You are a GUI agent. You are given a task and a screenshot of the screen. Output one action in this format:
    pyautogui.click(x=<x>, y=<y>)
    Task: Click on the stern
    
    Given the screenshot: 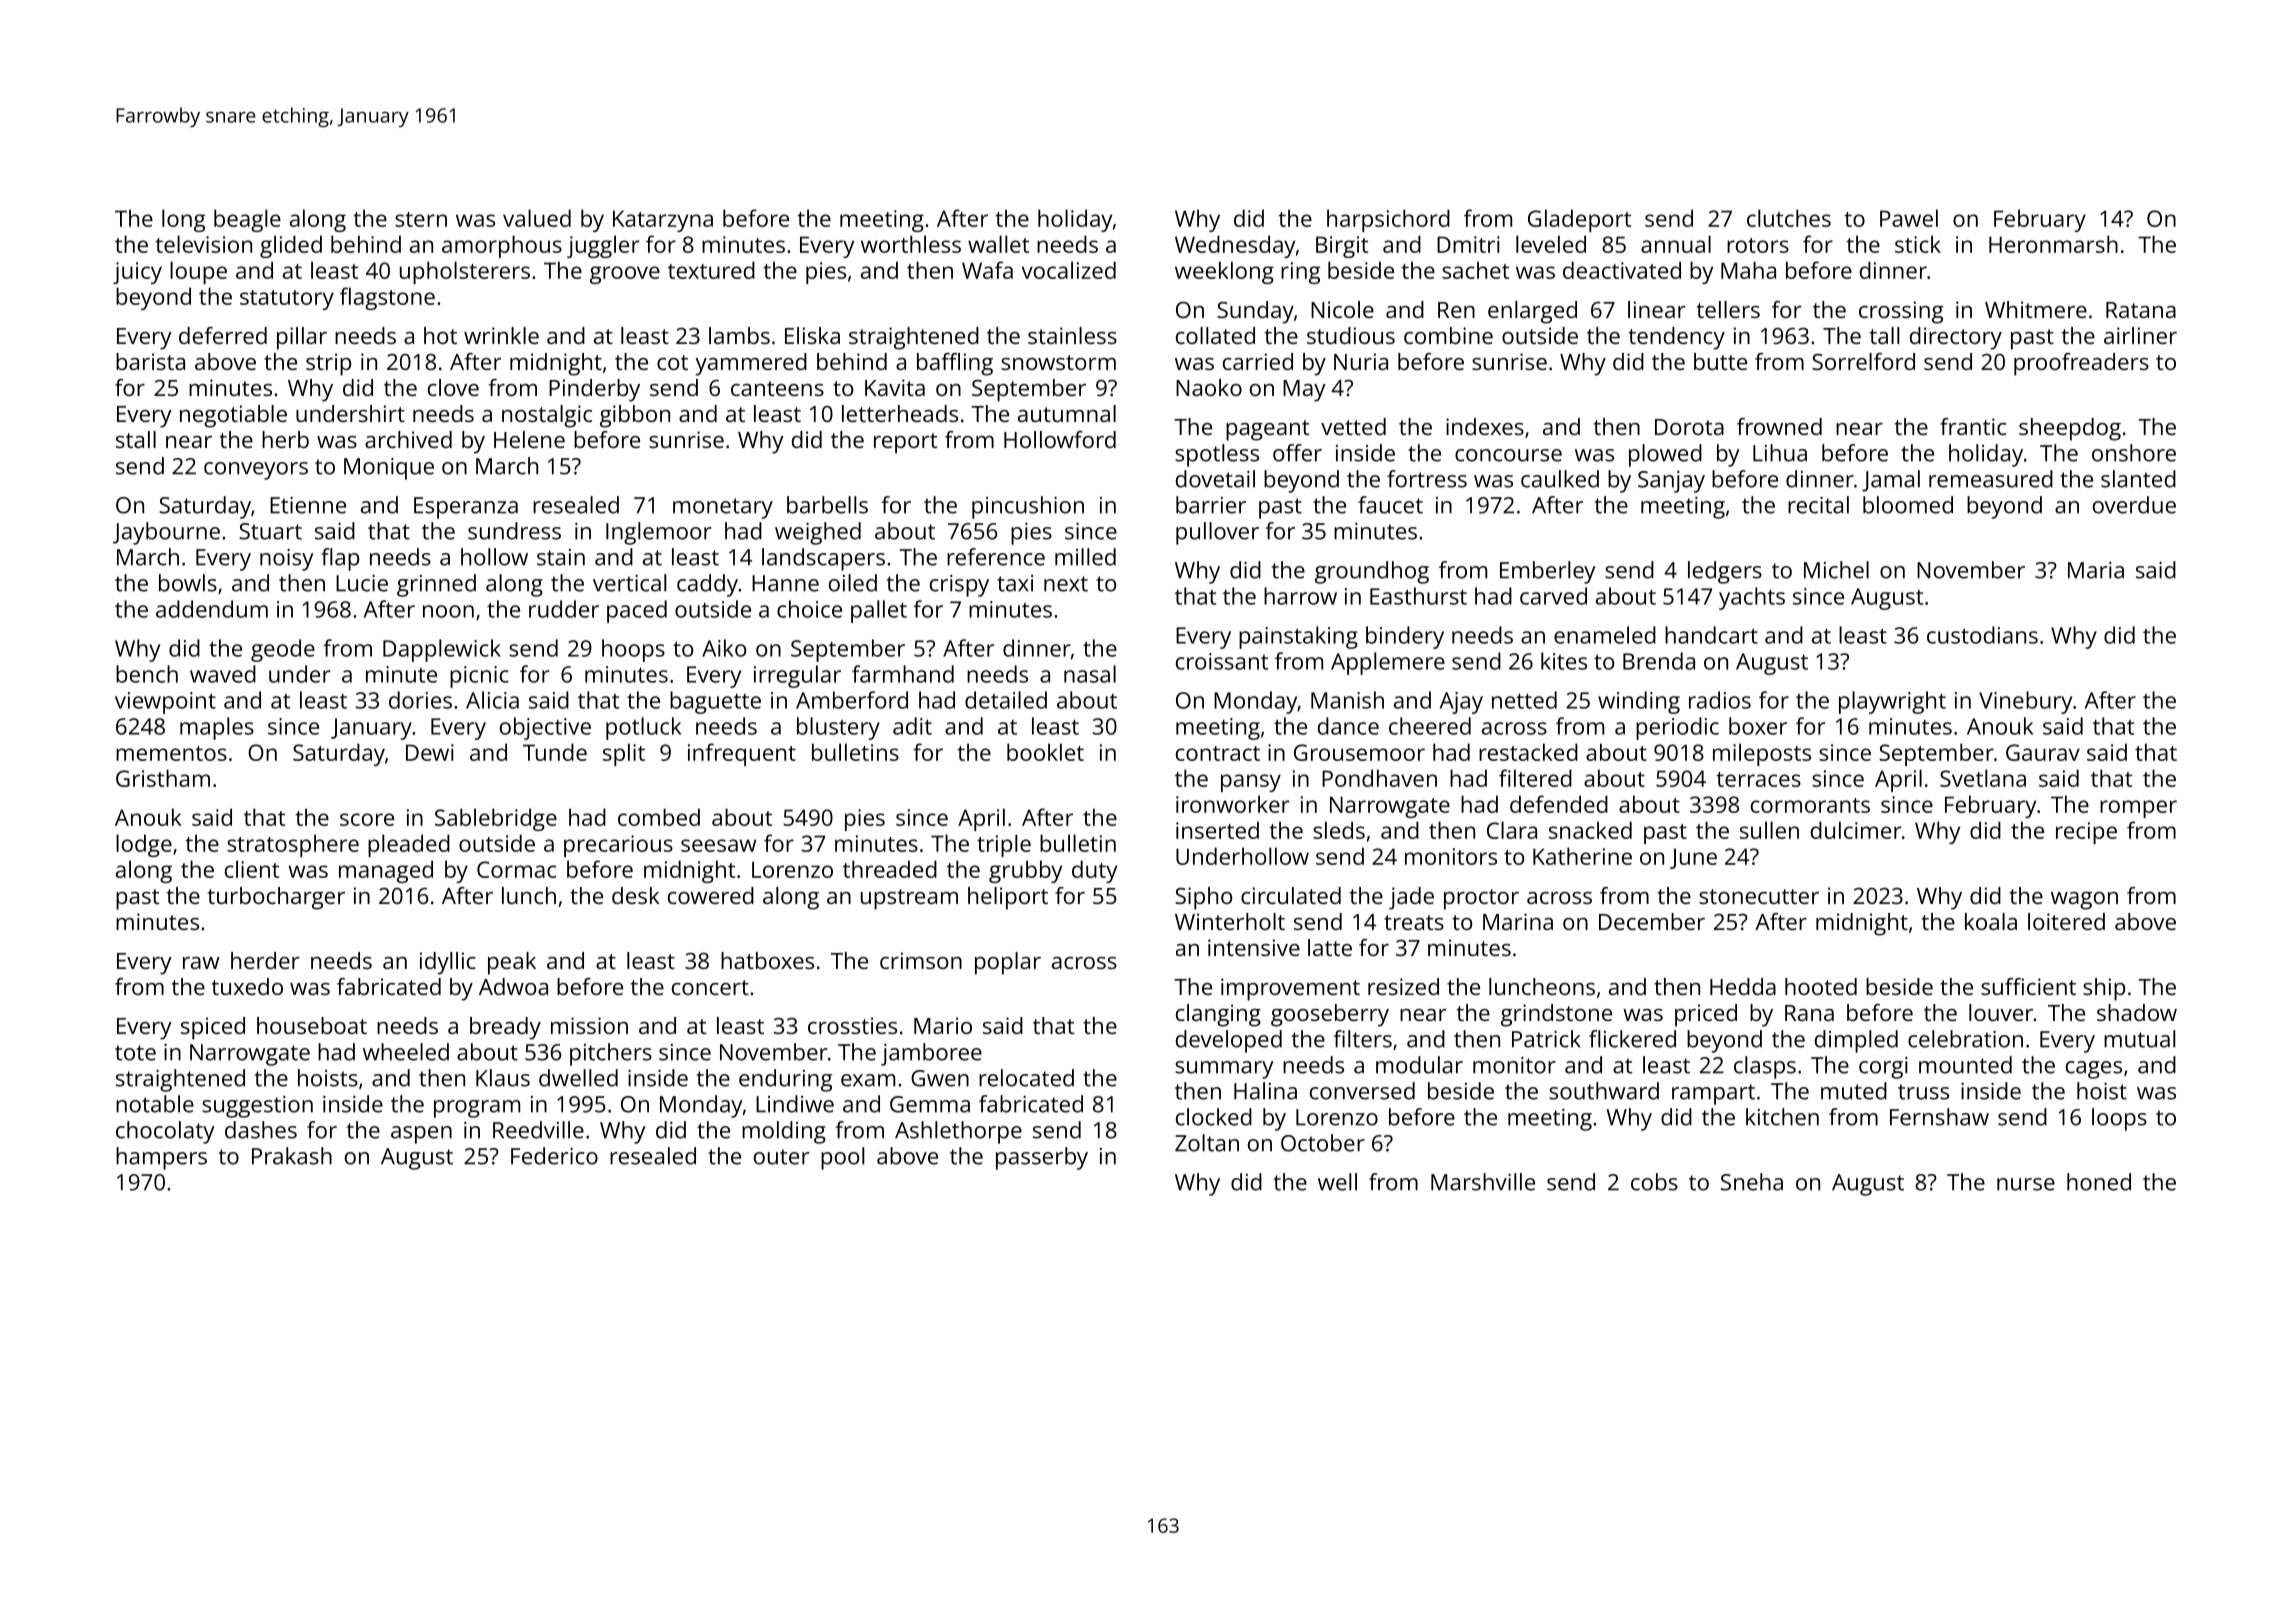 What is the action you would take?
    pyautogui.click(x=421, y=219)
